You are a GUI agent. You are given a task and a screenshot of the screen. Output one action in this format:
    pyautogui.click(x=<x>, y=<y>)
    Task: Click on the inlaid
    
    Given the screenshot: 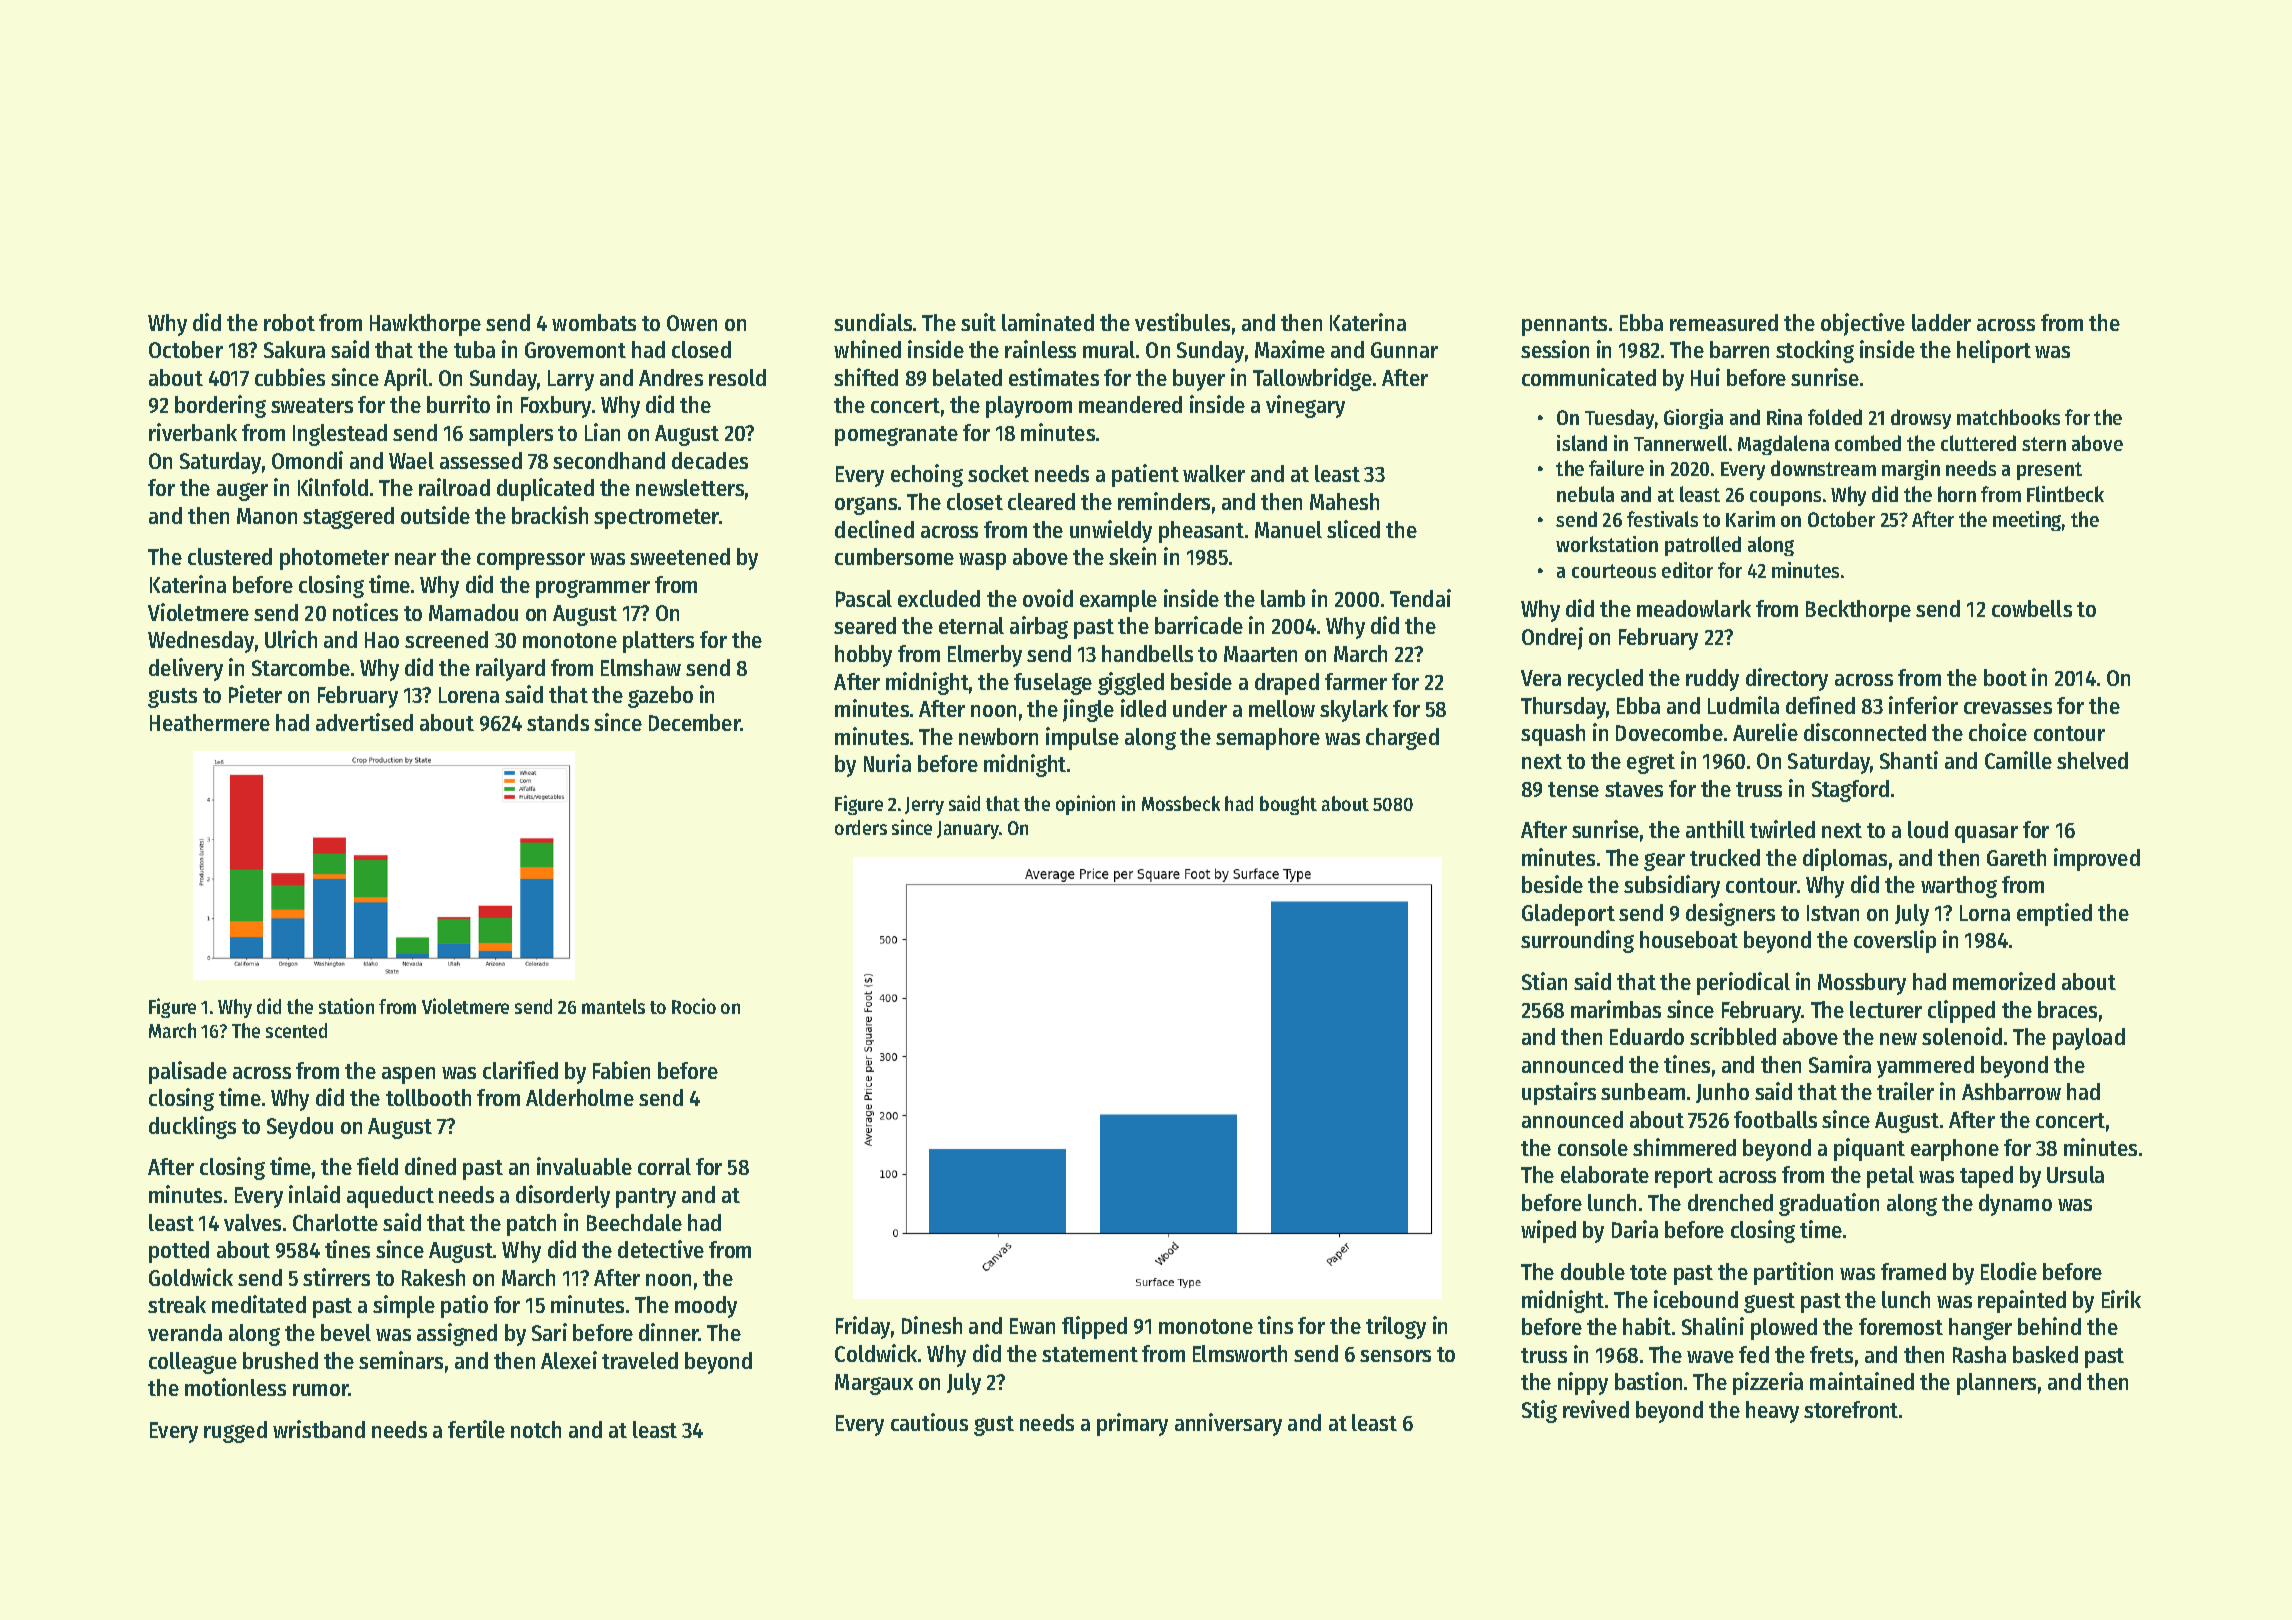 What is the action you would take?
    pyautogui.click(x=314, y=1194)
